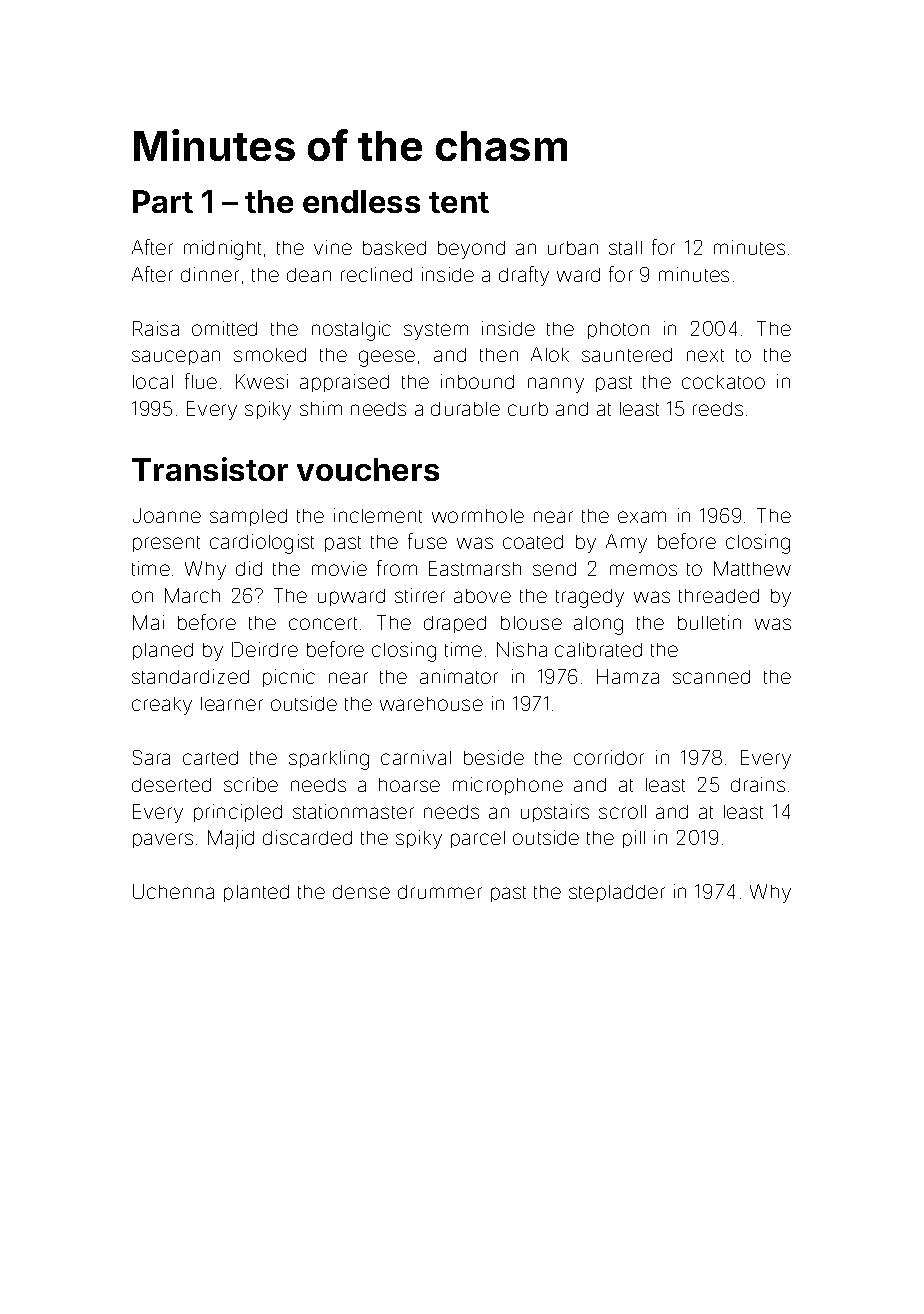 The width and height of the image is (924, 1314). I want to click on planted, so click(256, 893).
